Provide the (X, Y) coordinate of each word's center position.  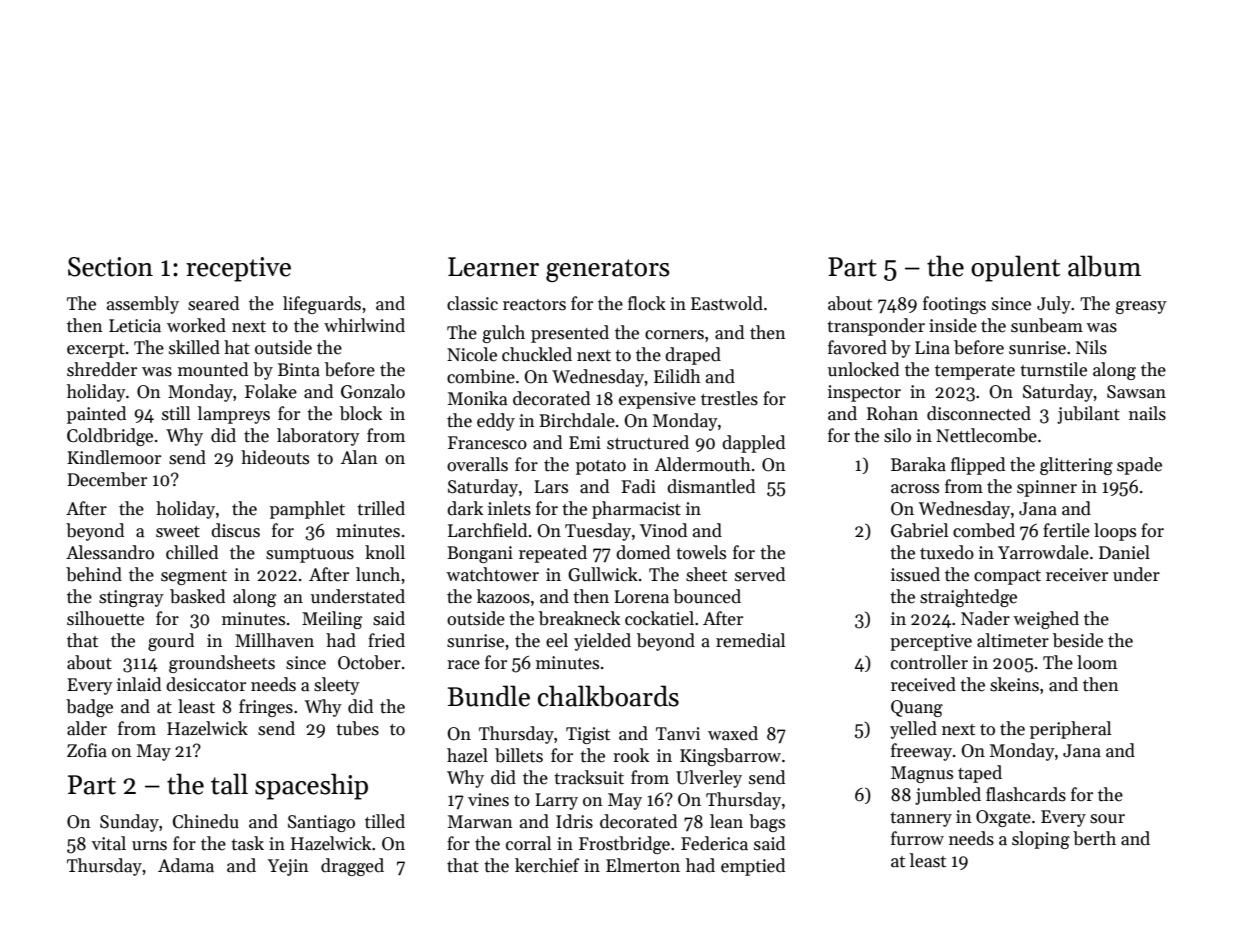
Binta (299, 370)
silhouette (105, 618)
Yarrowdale (1043, 552)
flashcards (1026, 794)
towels (701, 552)
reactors (534, 305)
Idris (574, 821)
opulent (1015, 268)
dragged (352, 867)
